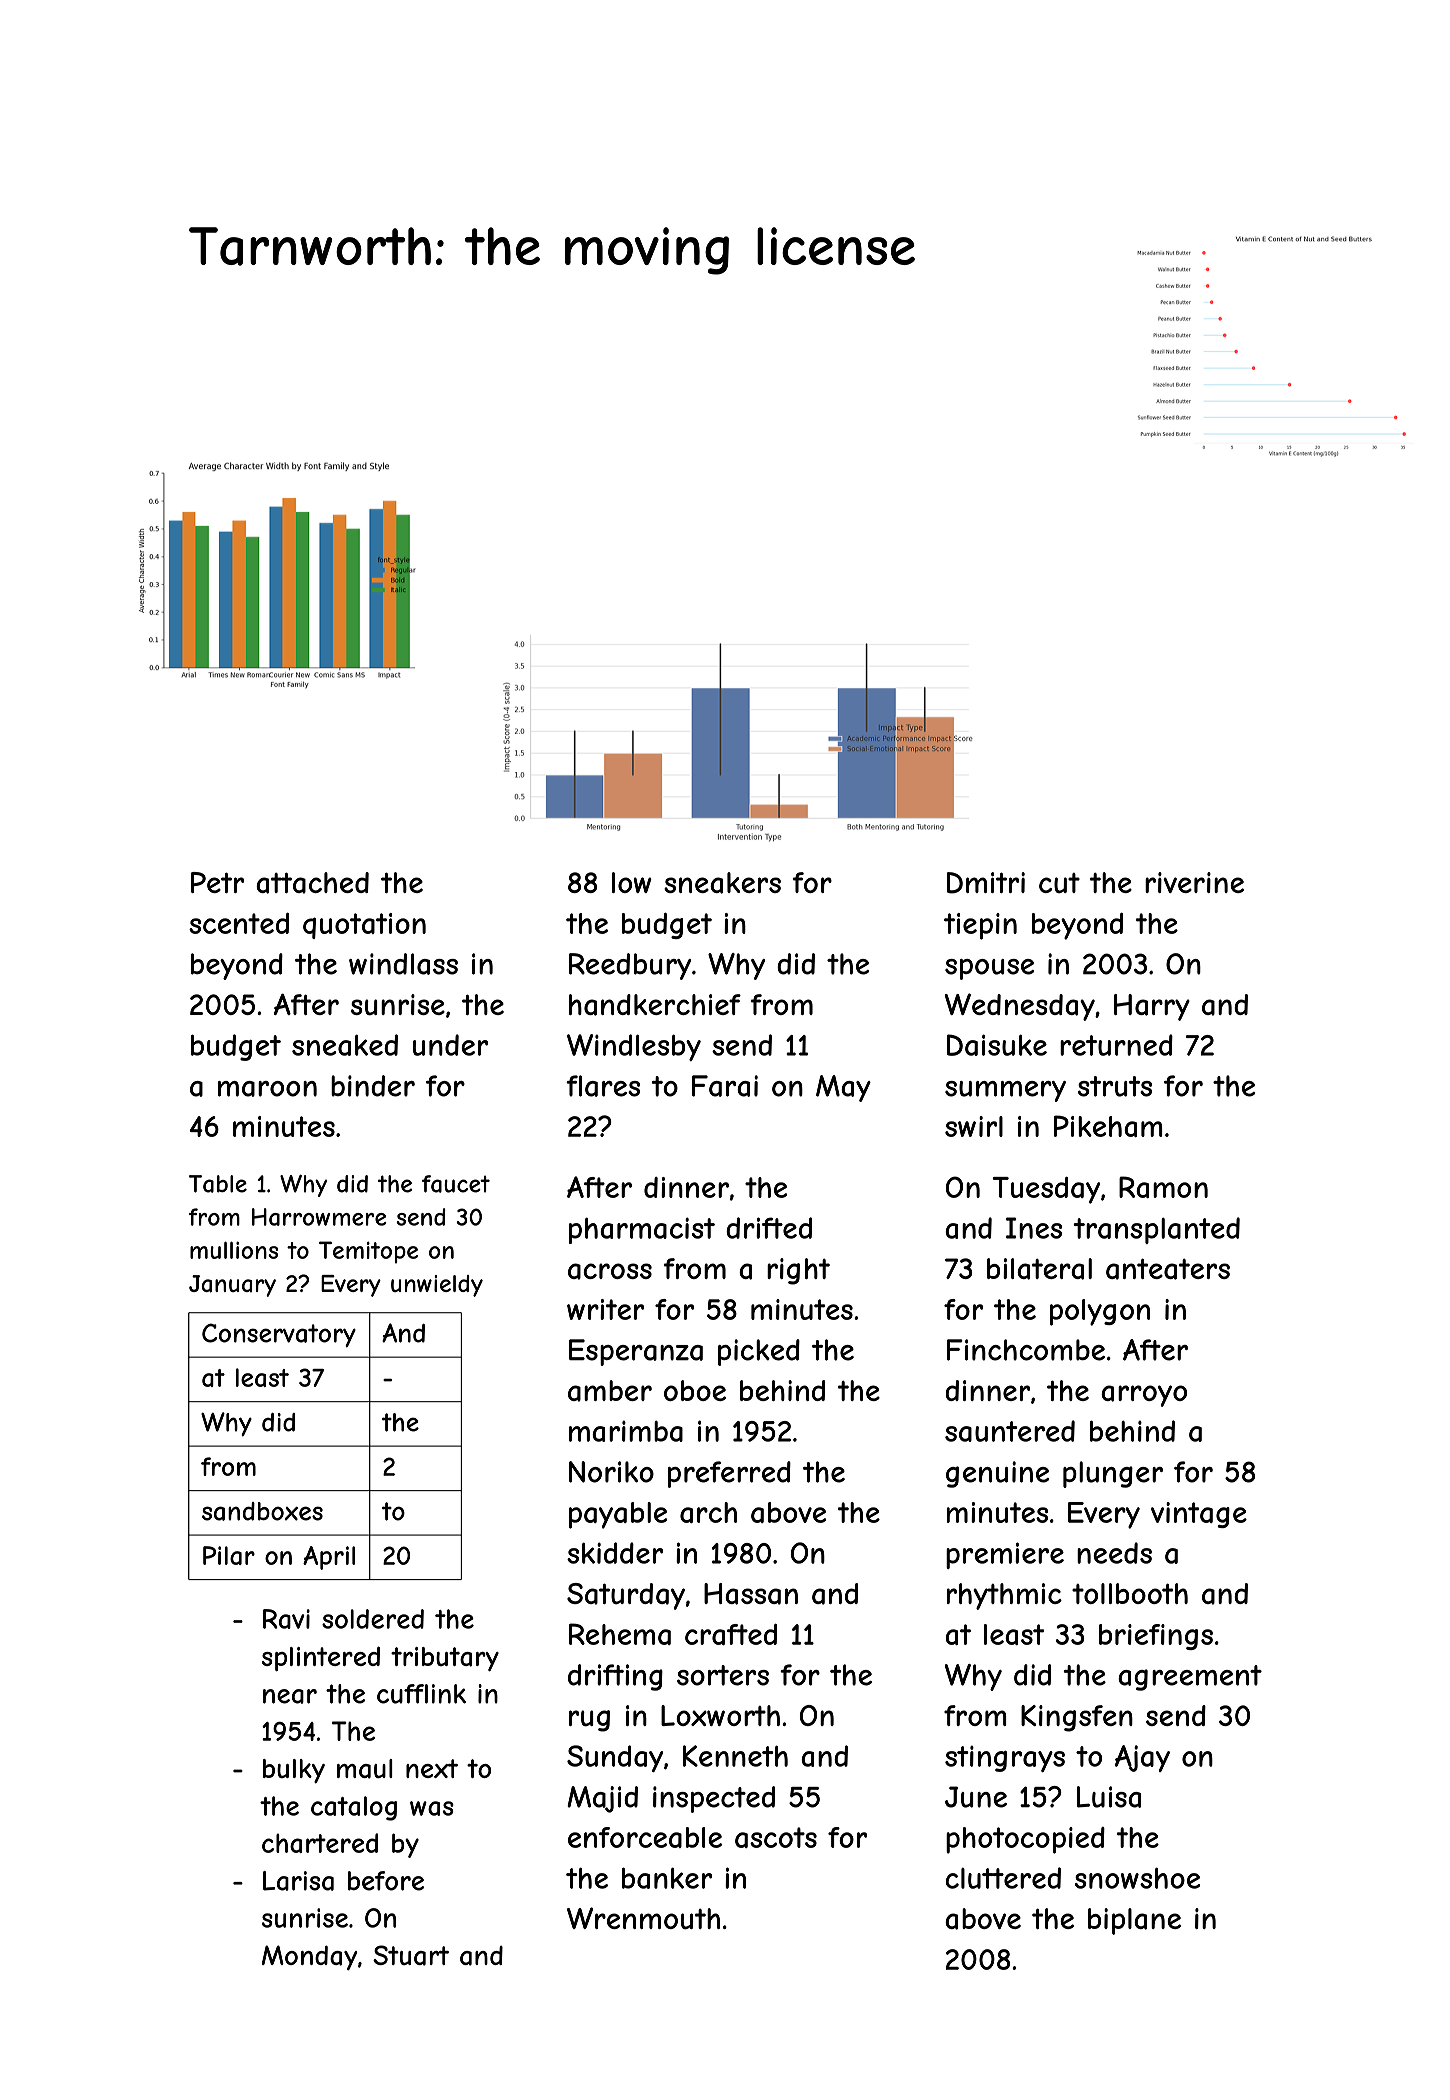 The height and width of the image is (2100, 1450). Describe the element at coordinates (421, 1694) in the image. I see `cufflink` at that location.
